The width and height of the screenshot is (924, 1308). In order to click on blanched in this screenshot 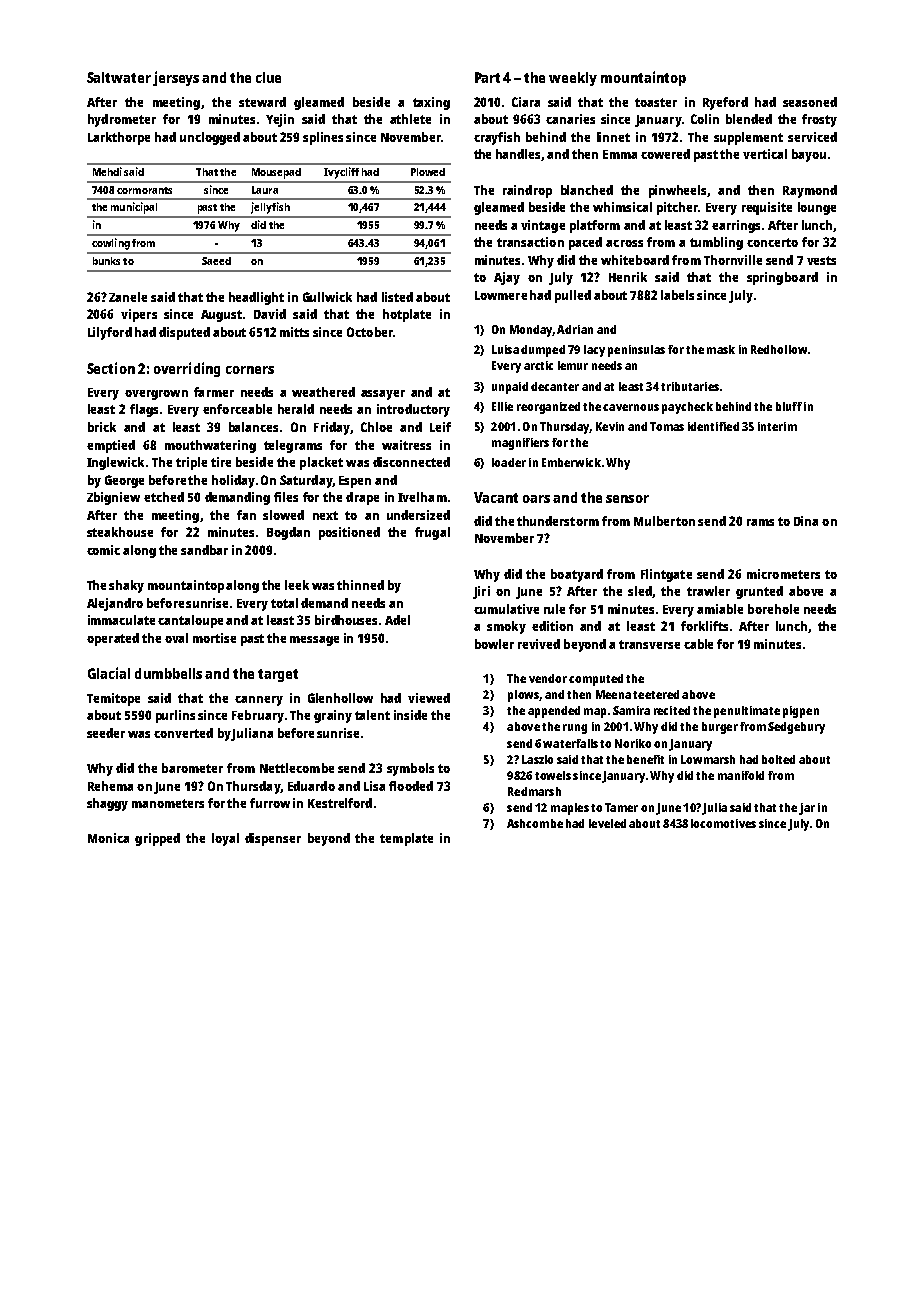, I will do `click(587, 190)`.
